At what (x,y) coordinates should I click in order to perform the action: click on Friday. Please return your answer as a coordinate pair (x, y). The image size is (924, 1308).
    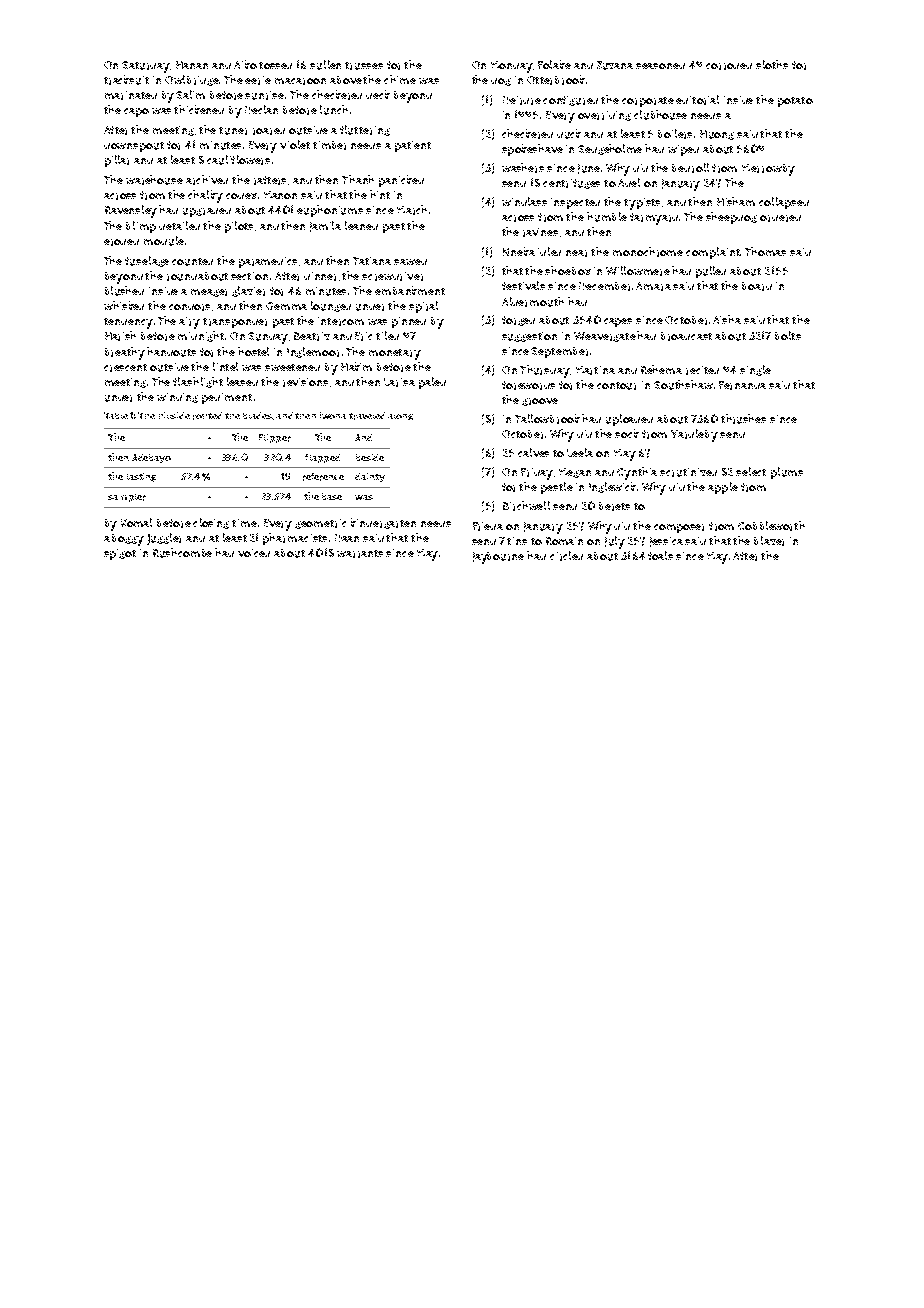
    Looking at the image, I should click on (537, 474).
